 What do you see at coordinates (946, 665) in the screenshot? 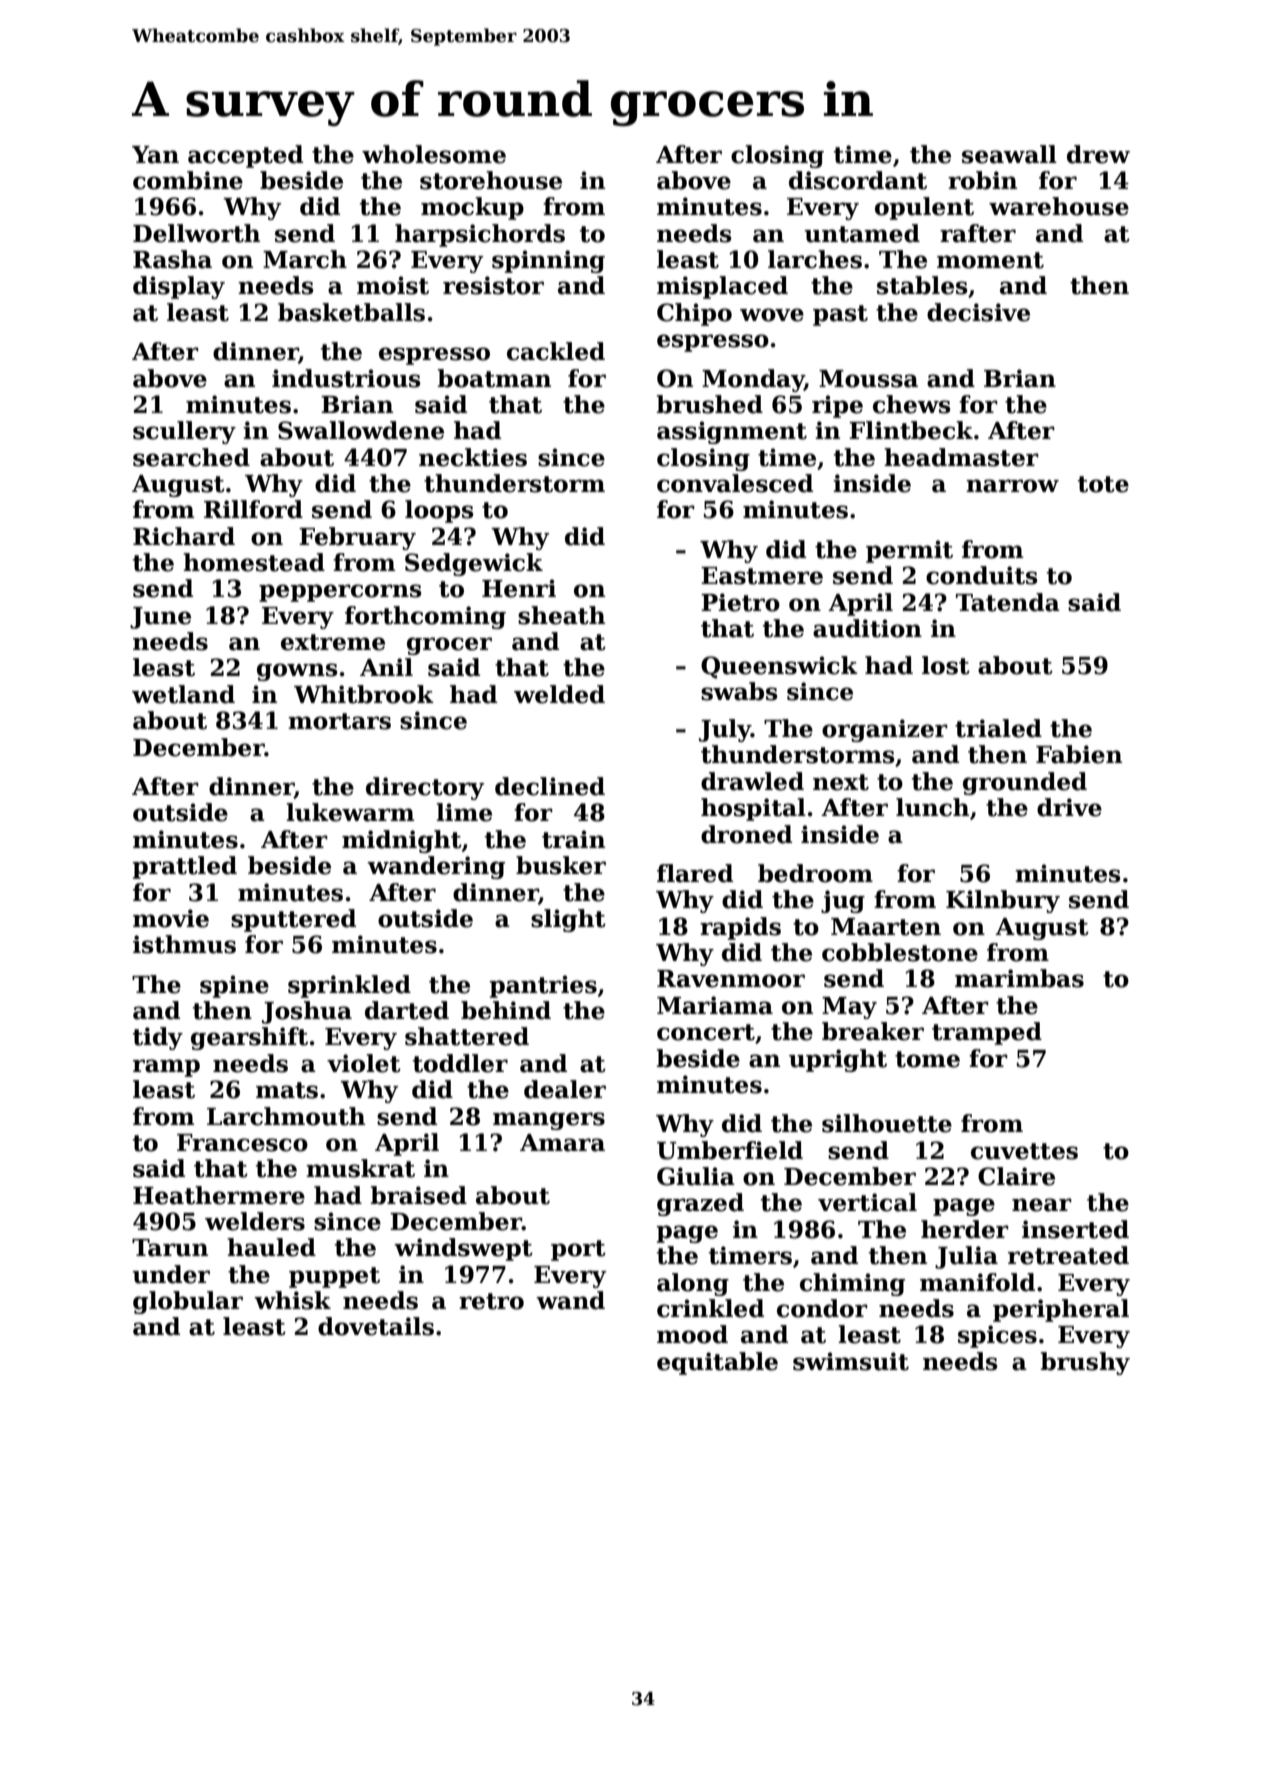
I see `lost` at bounding box center [946, 665].
